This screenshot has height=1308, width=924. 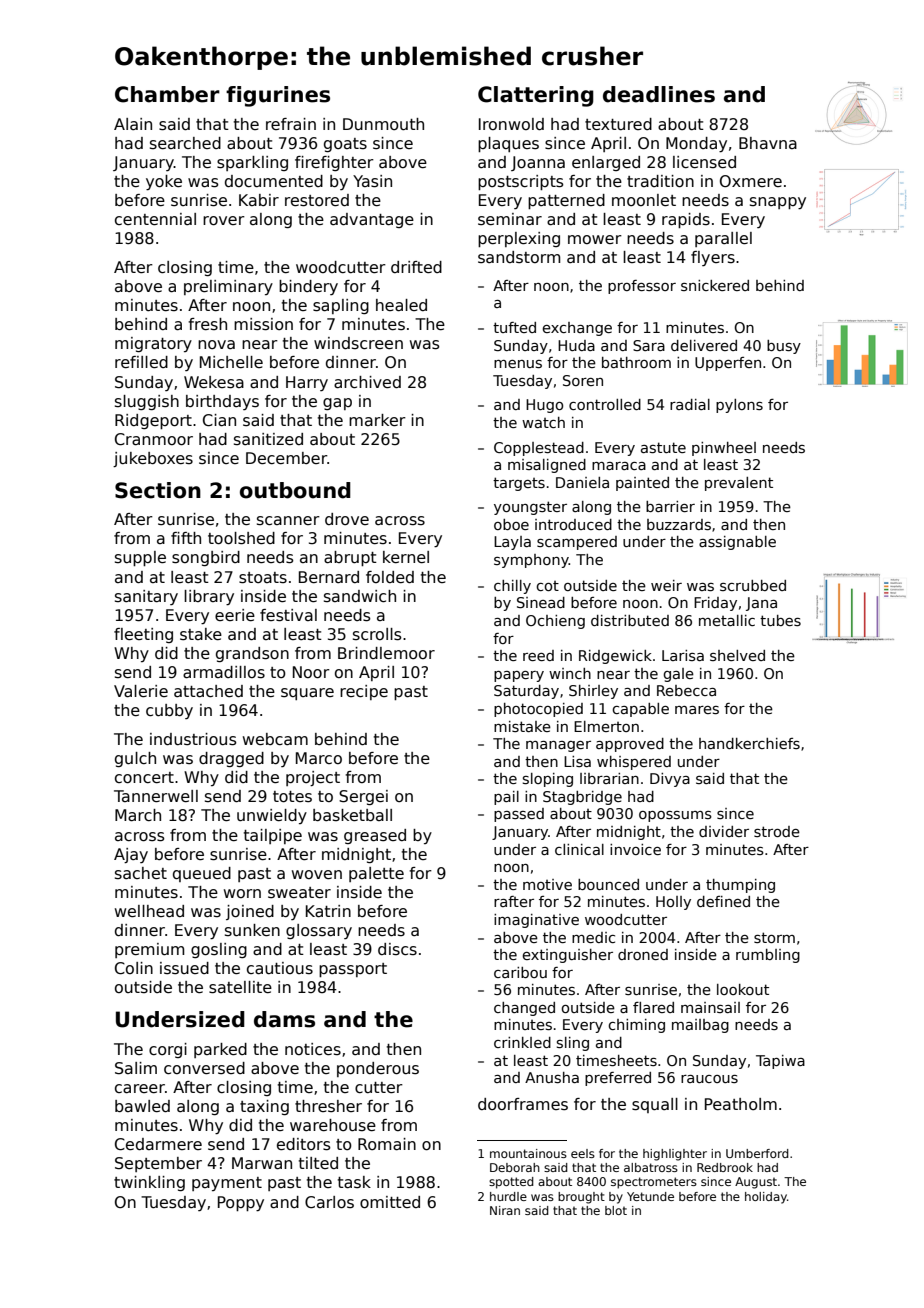 What do you see at coordinates (131, 855) in the screenshot?
I see `Ajay` at bounding box center [131, 855].
